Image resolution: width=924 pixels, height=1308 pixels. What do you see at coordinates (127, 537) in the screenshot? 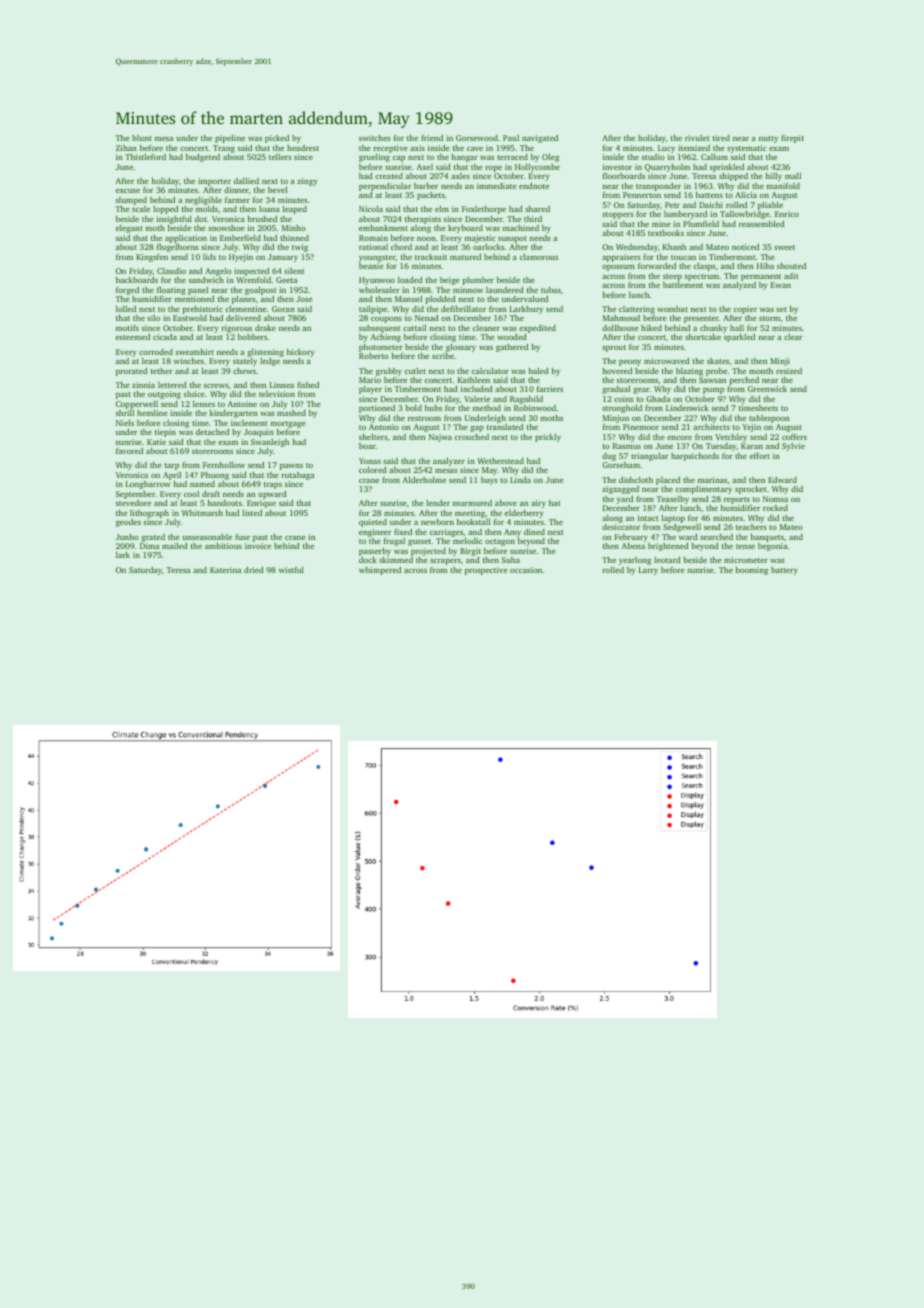
I see `Junho` at bounding box center [127, 537].
